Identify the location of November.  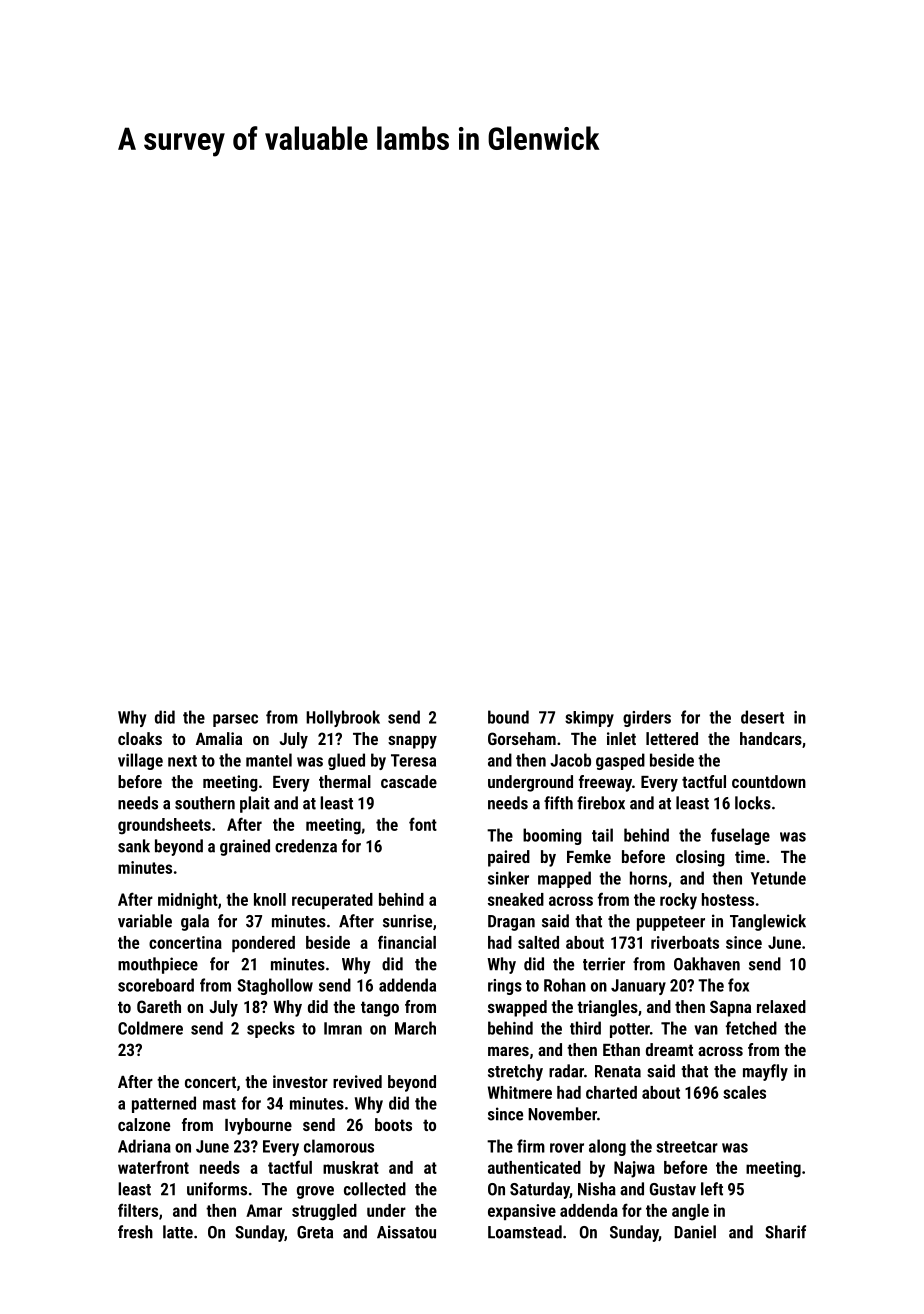
(562, 1114).
